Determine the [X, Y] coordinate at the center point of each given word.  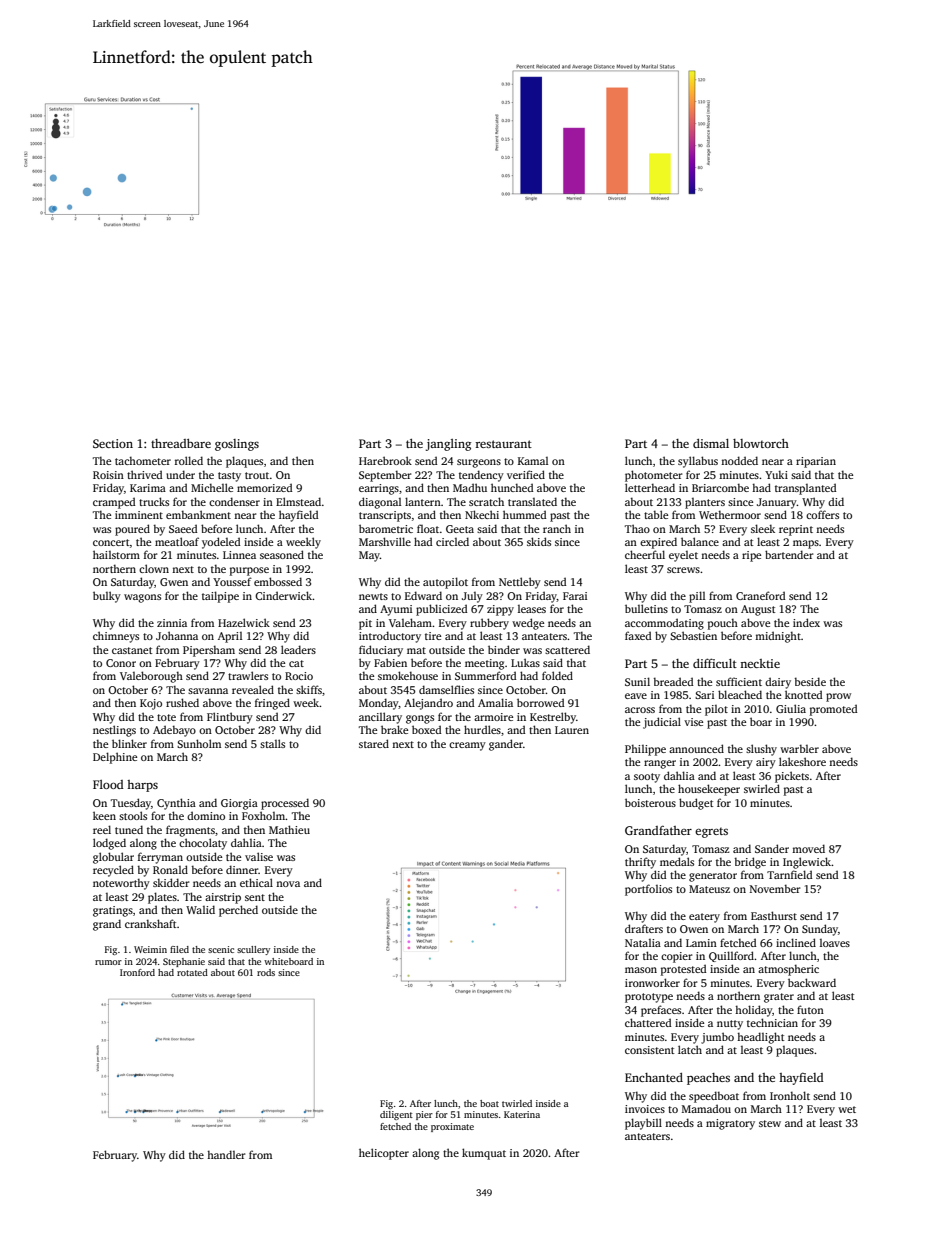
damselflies [446, 689]
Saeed [183, 528]
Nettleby [520, 583]
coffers [822, 514]
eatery [704, 918]
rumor [108, 962]
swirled [762, 788]
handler [226, 1154]
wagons [142, 598]
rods [266, 972]
